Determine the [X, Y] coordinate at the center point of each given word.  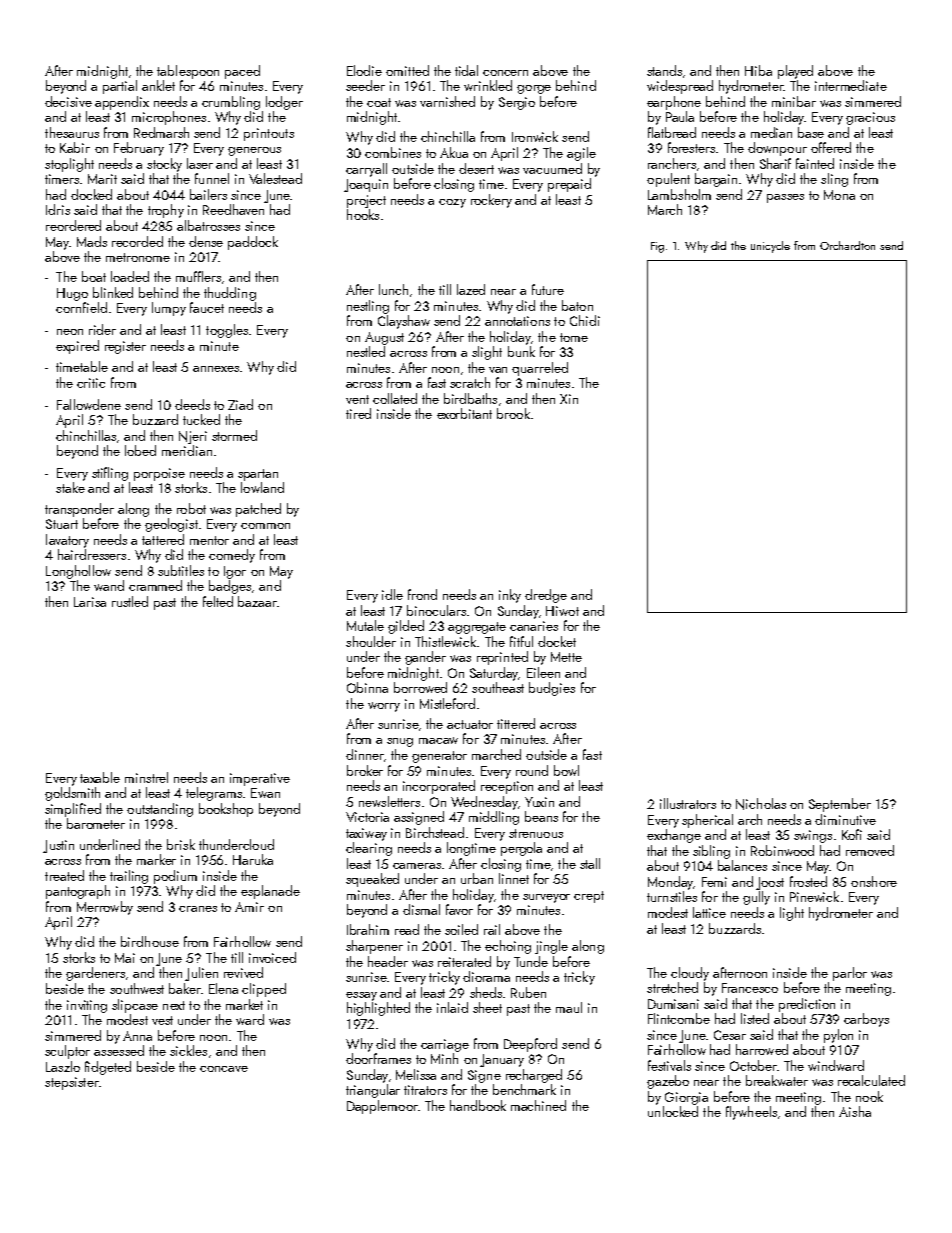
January [502, 1060]
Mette [566, 657]
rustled [130, 601]
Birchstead [435, 832]
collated [395, 398]
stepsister [72, 1083]
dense [206, 241]
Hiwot [562, 611]
